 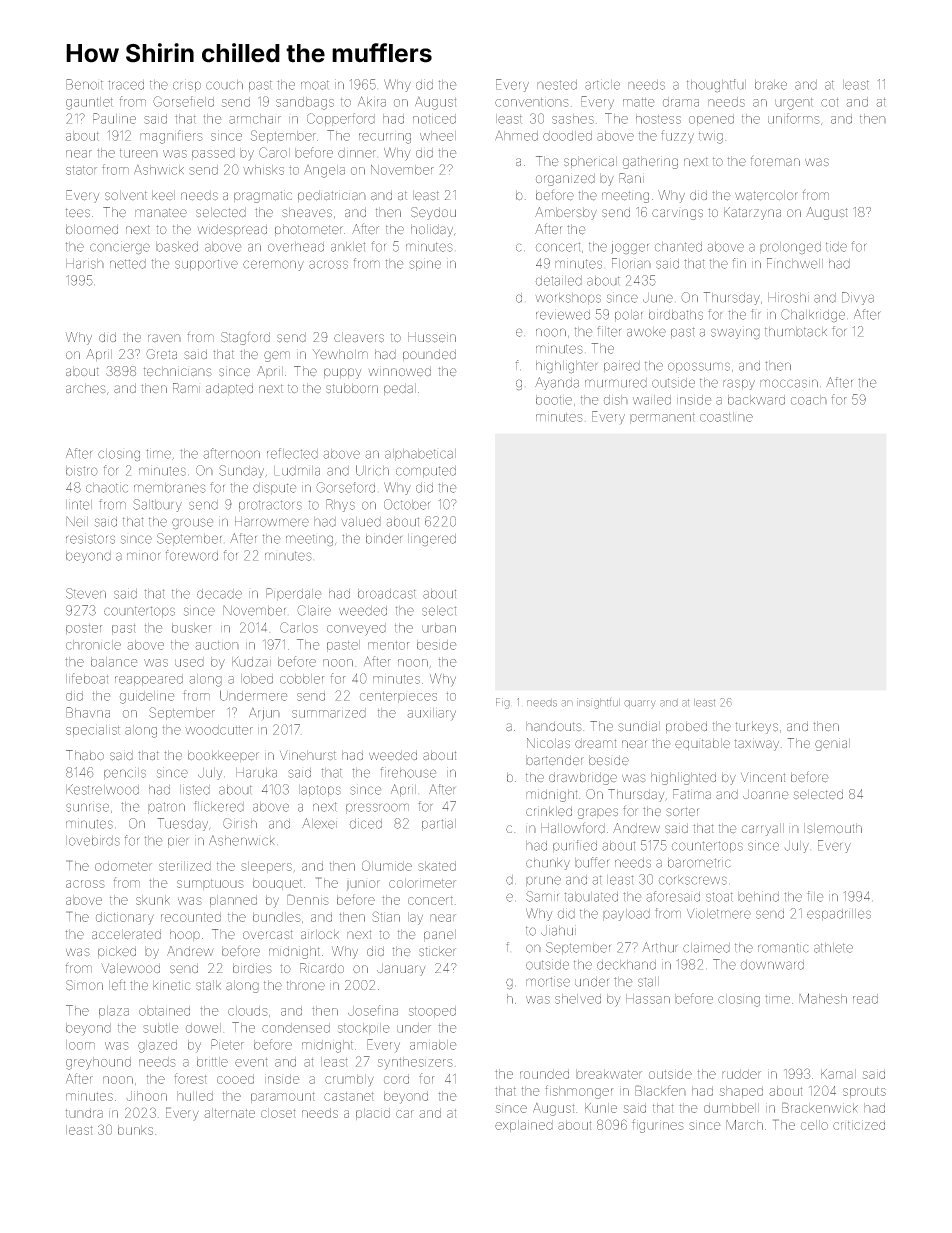 I want to click on auxiliary, so click(x=431, y=714).
